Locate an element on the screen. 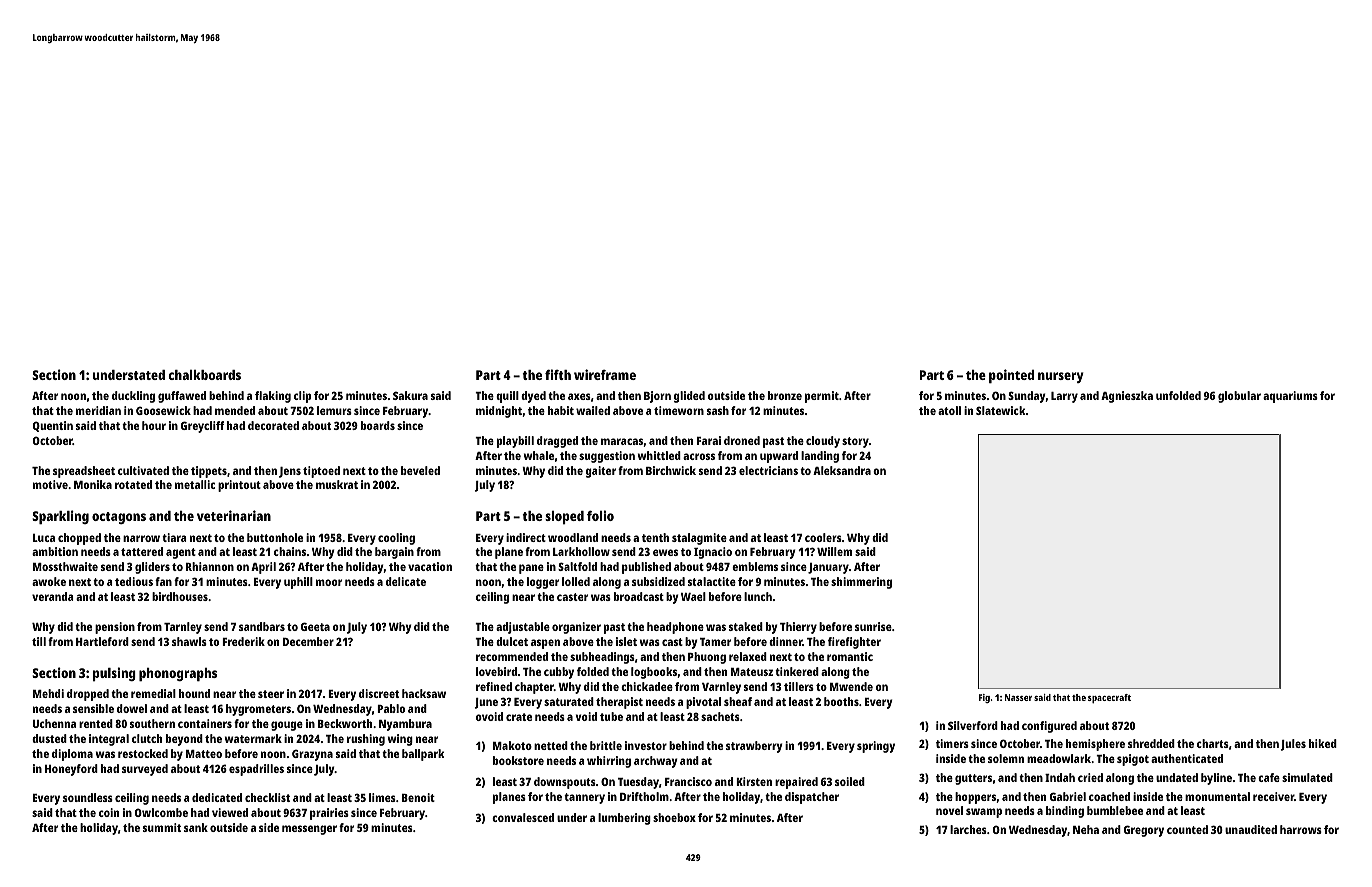 This screenshot has width=1372, height=887. hound is located at coordinates (194, 693).
